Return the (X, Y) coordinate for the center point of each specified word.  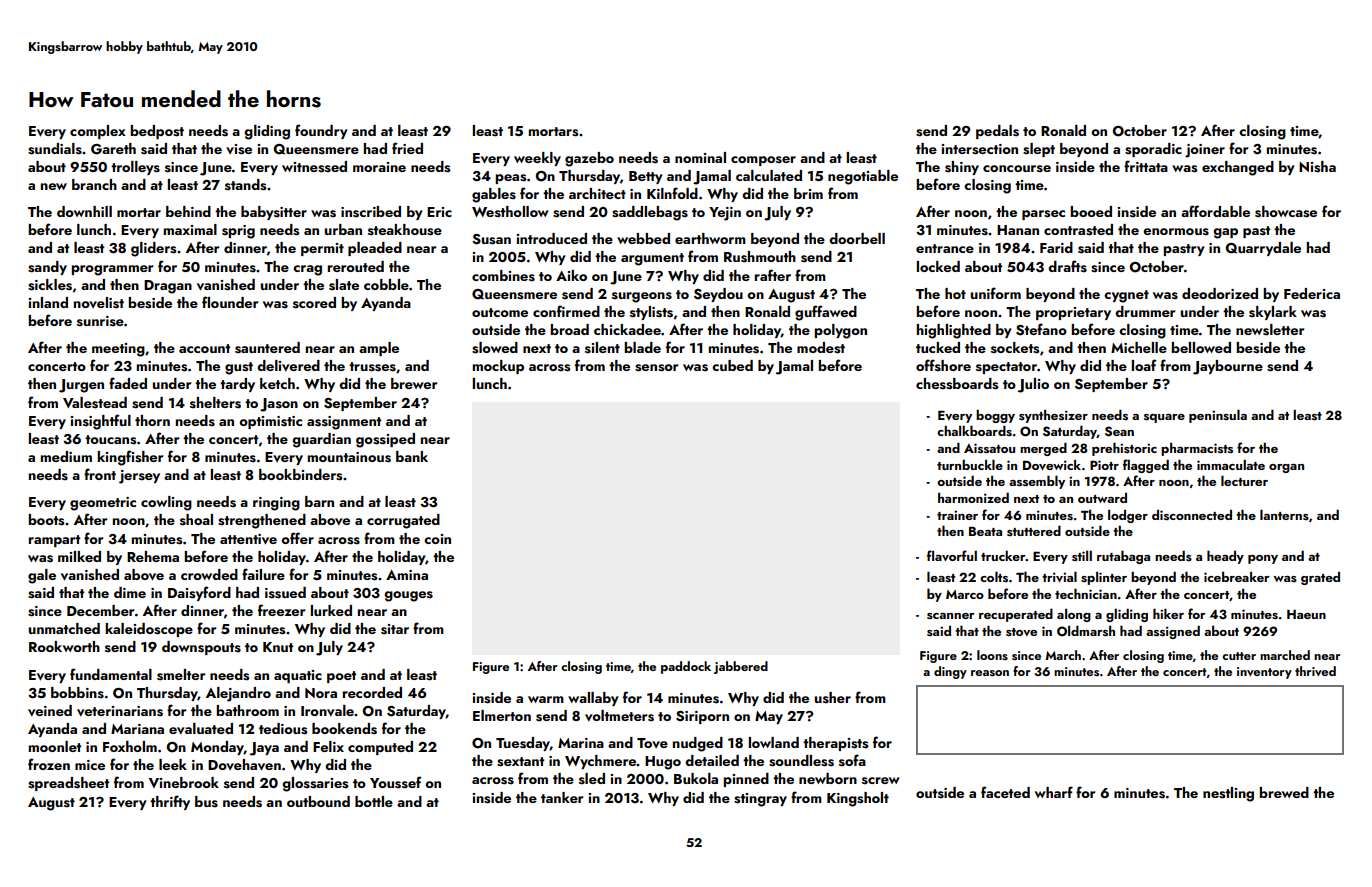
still (1082, 555)
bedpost (157, 132)
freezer (281, 610)
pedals (997, 132)
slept (1039, 150)
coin (437, 539)
